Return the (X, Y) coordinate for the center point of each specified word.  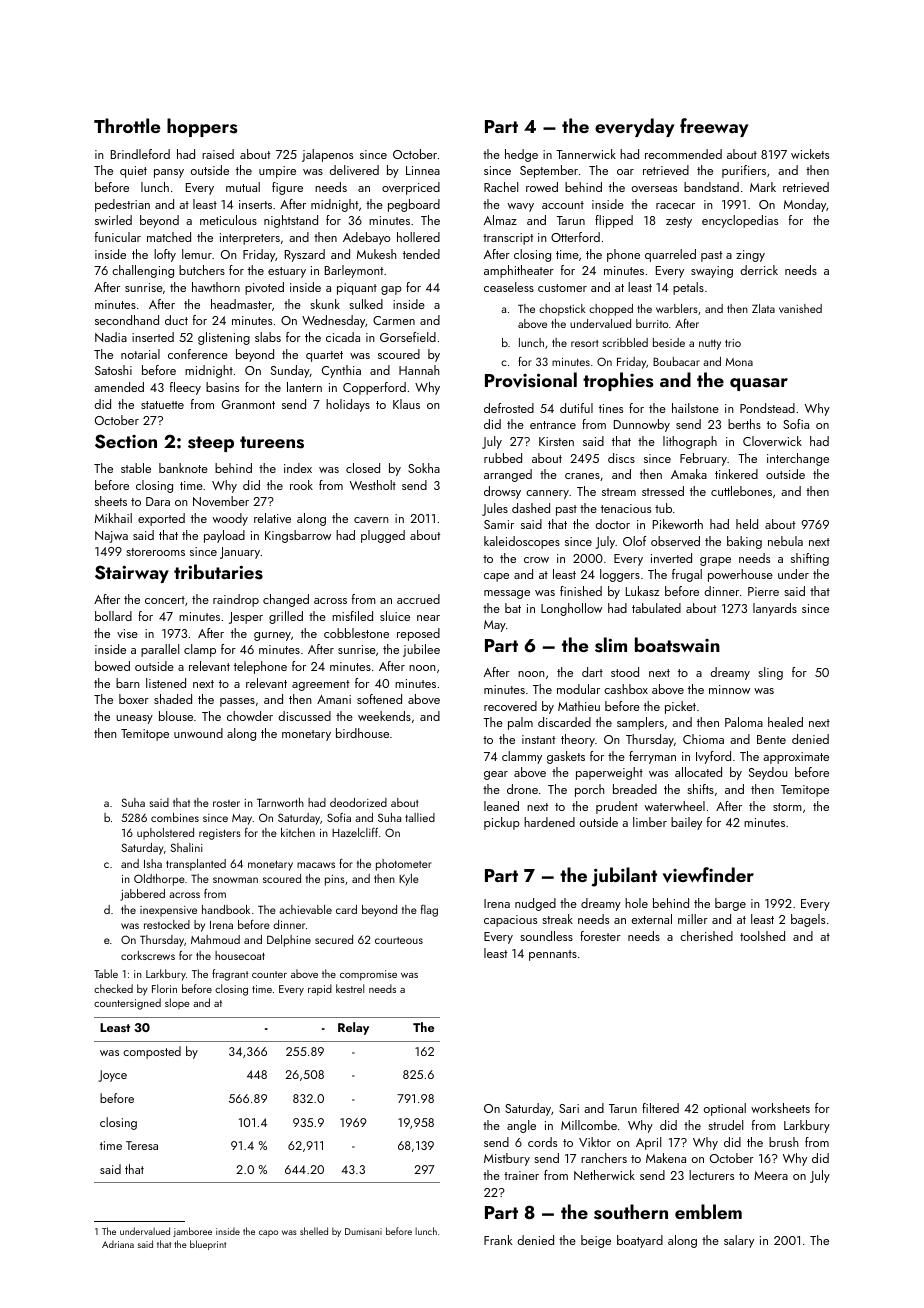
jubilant (624, 877)
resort (584, 343)
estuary (287, 272)
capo (268, 1233)
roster (226, 803)
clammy (522, 757)
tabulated (656, 608)
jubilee (421, 650)
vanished (800, 308)
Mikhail (113, 518)
